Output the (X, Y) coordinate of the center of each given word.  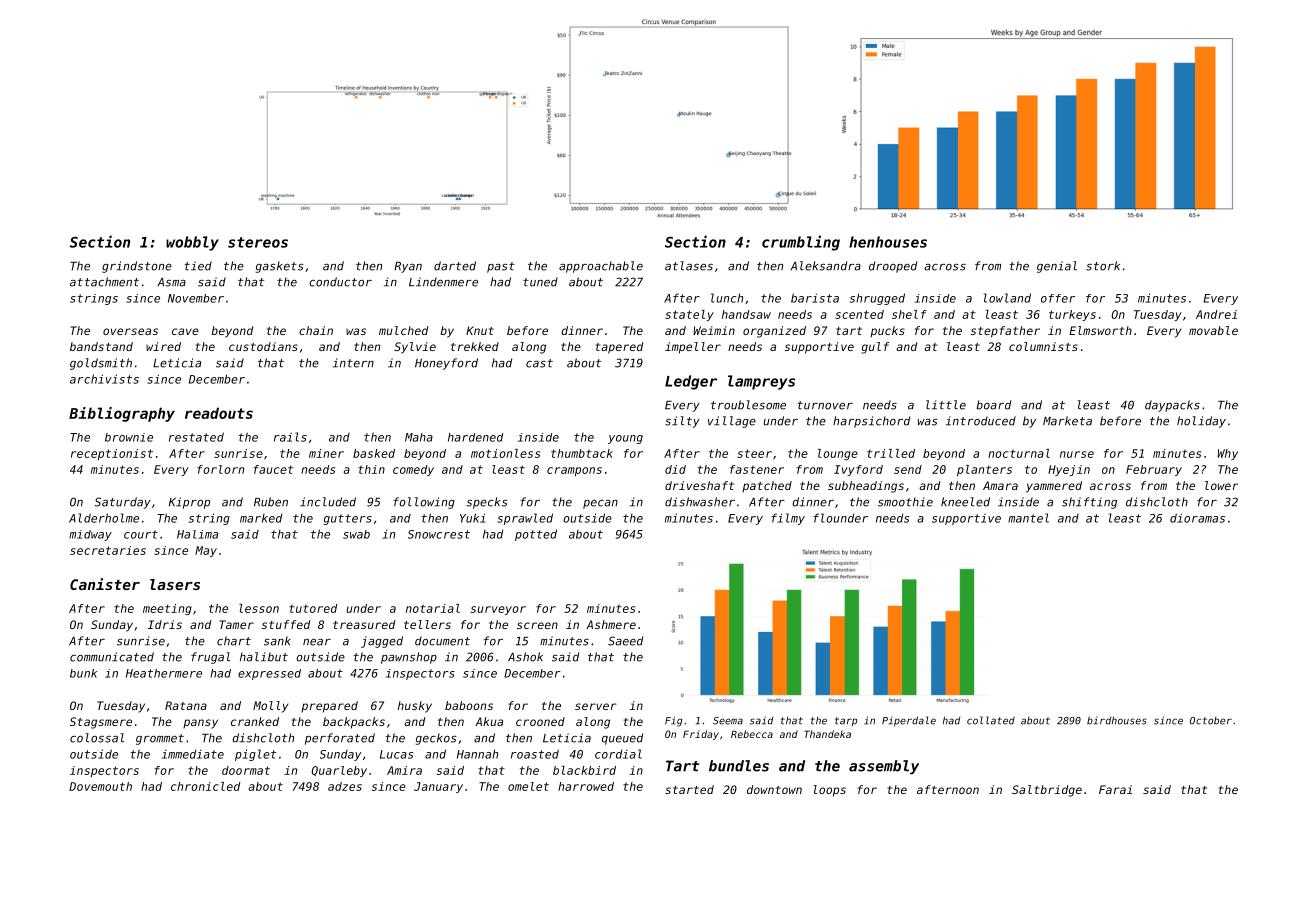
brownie (129, 437)
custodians (263, 346)
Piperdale (909, 721)
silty (682, 422)
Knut (480, 330)
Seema (728, 721)
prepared (329, 707)
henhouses (888, 242)
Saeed (625, 641)
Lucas (396, 754)
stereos (258, 242)
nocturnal (1019, 453)
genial (1057, 267)
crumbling (801, 243)
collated (991, 720)
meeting (167, 609)
